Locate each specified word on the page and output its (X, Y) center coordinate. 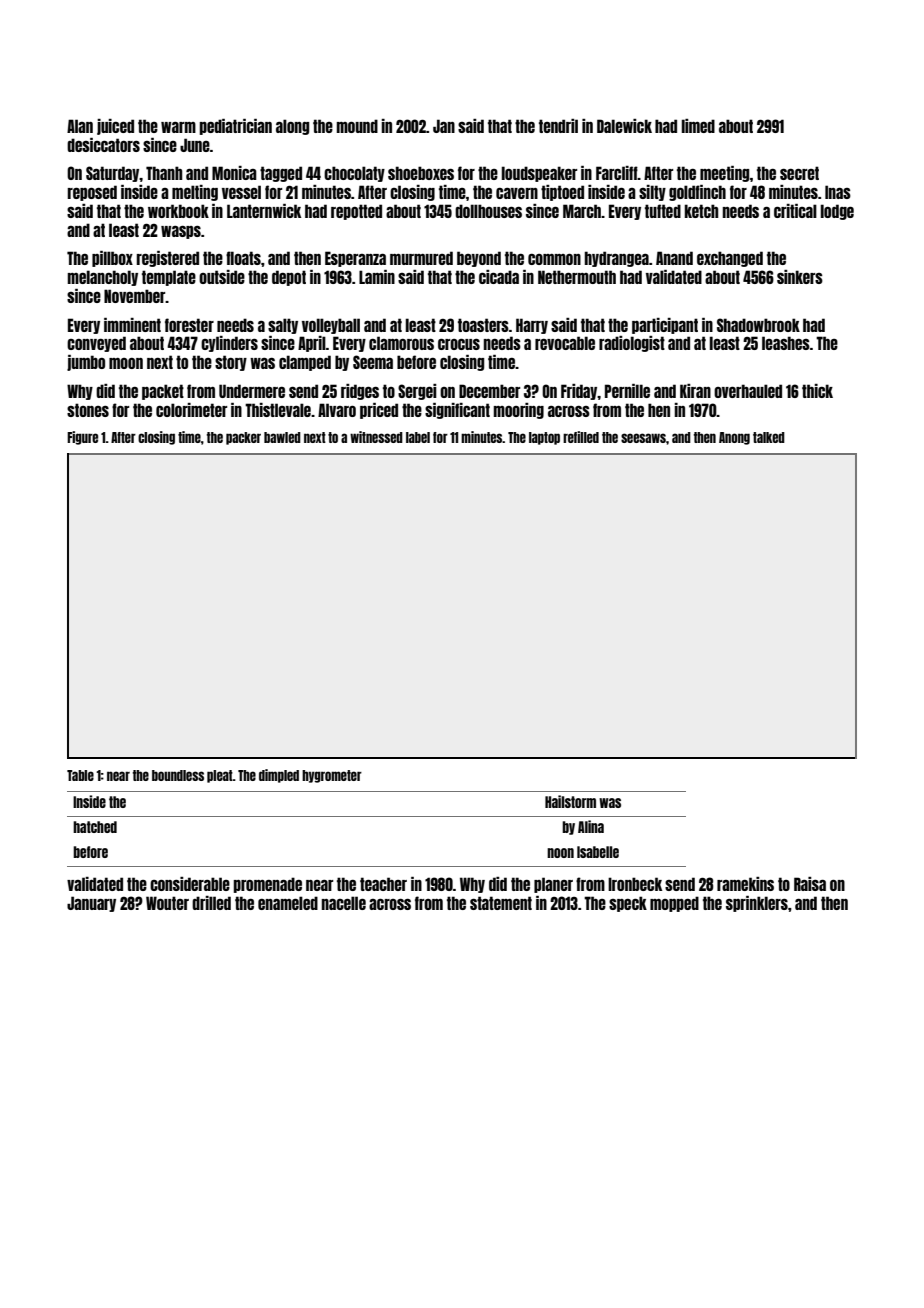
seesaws (643, 438)
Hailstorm (570, 801)
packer (243, 438)
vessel (241, 192)
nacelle (344, 903)
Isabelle (598, 852)
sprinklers (757, 904)
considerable (190, 884)
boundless (178, 775)
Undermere (252, 391)
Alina (591, 826)
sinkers (800, 277)
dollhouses (488, 211)
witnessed (376, 437)
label (418, 437)
